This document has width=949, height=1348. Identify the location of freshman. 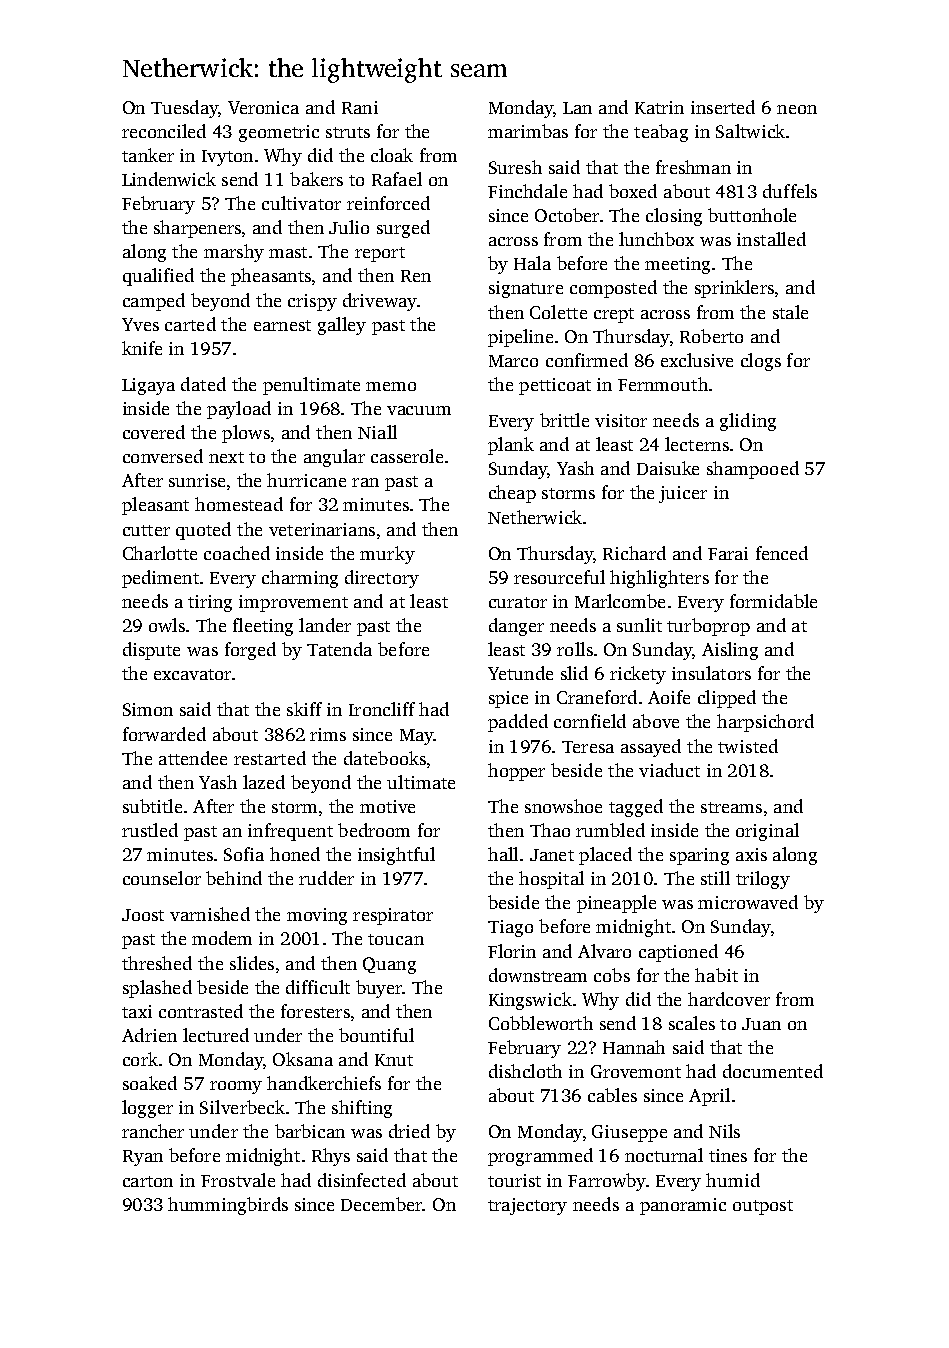
(693, 167).
